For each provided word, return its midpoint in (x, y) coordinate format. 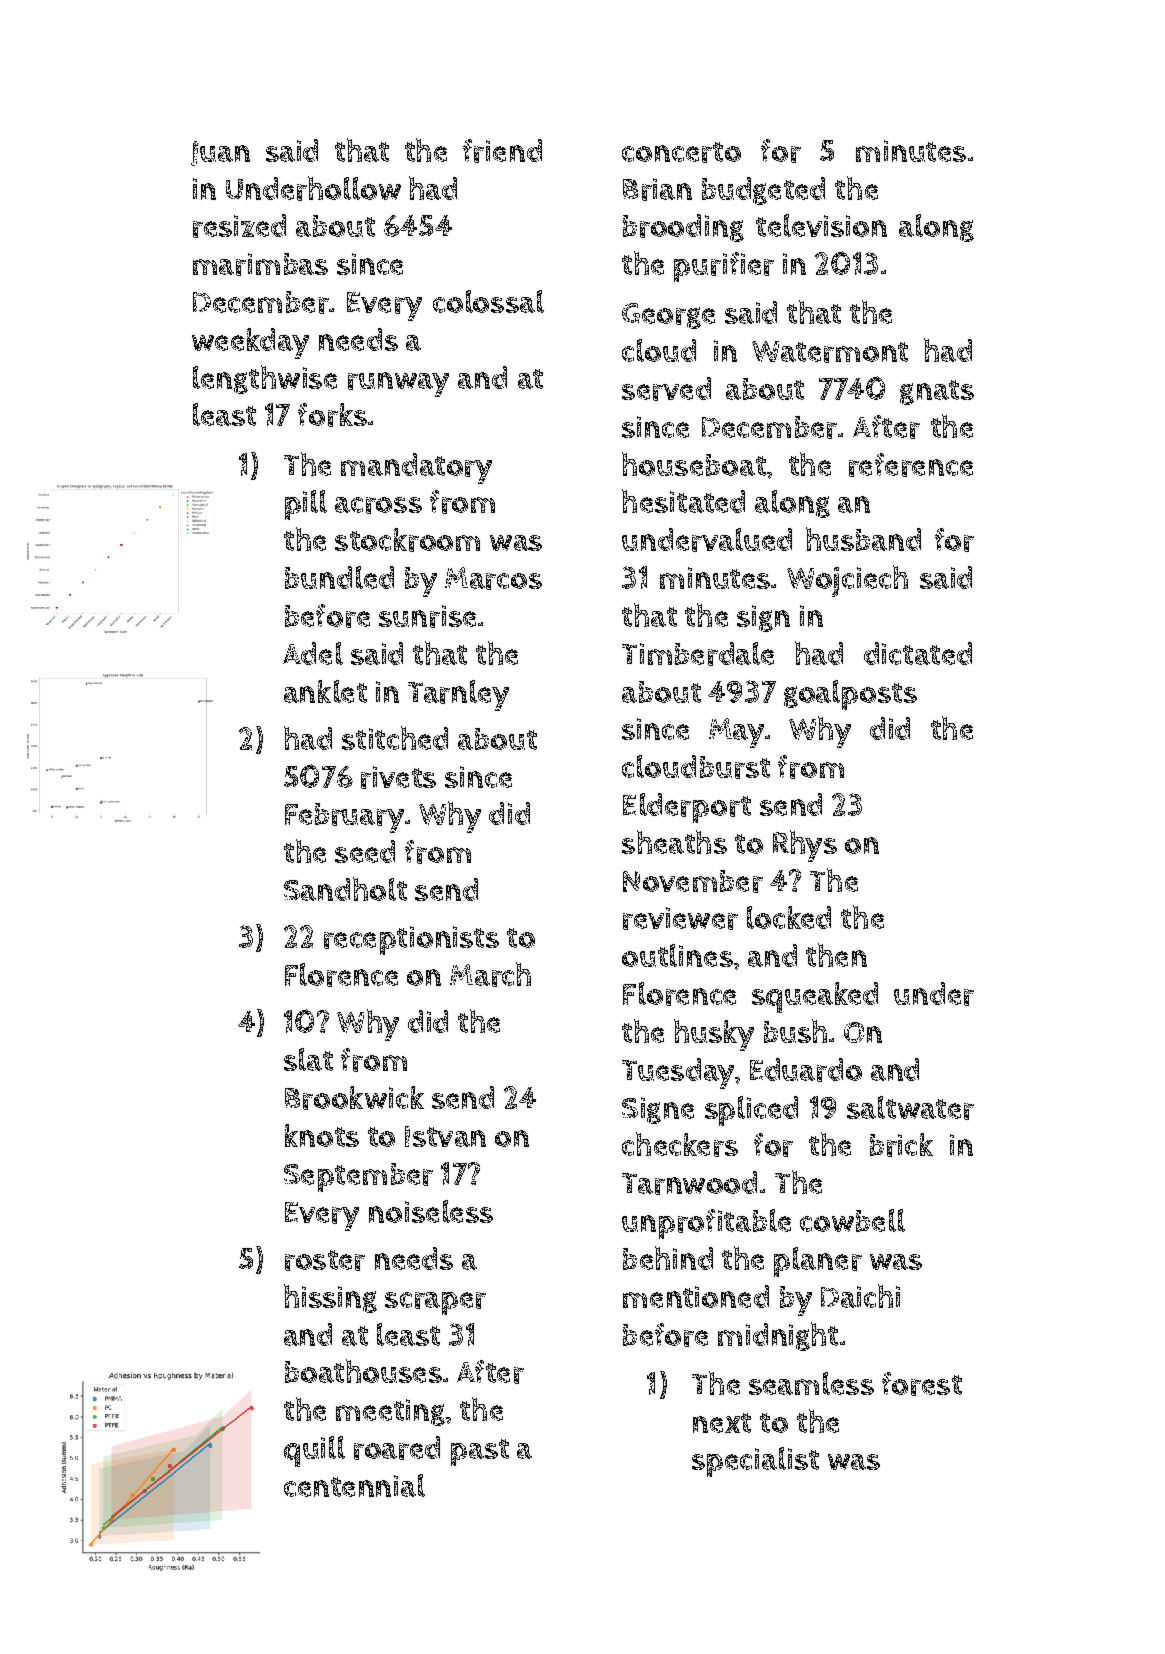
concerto (681, 152)
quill (314, 1451)
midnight (778, 1336)
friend (502, 151)
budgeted (763, 191)
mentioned (696, 1296)
